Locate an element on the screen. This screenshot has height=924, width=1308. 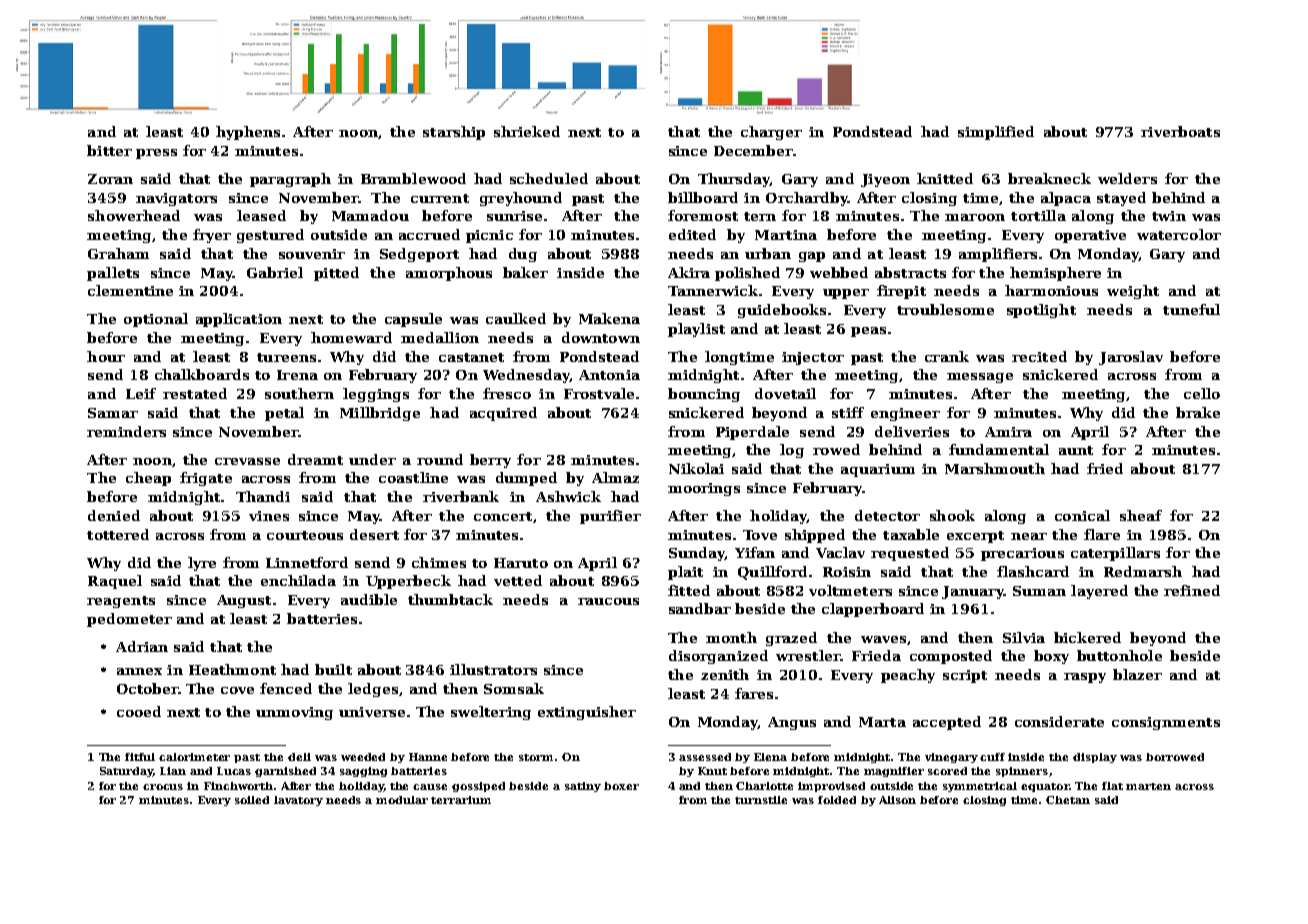
lavatory is located at coordinates (298, 801).
